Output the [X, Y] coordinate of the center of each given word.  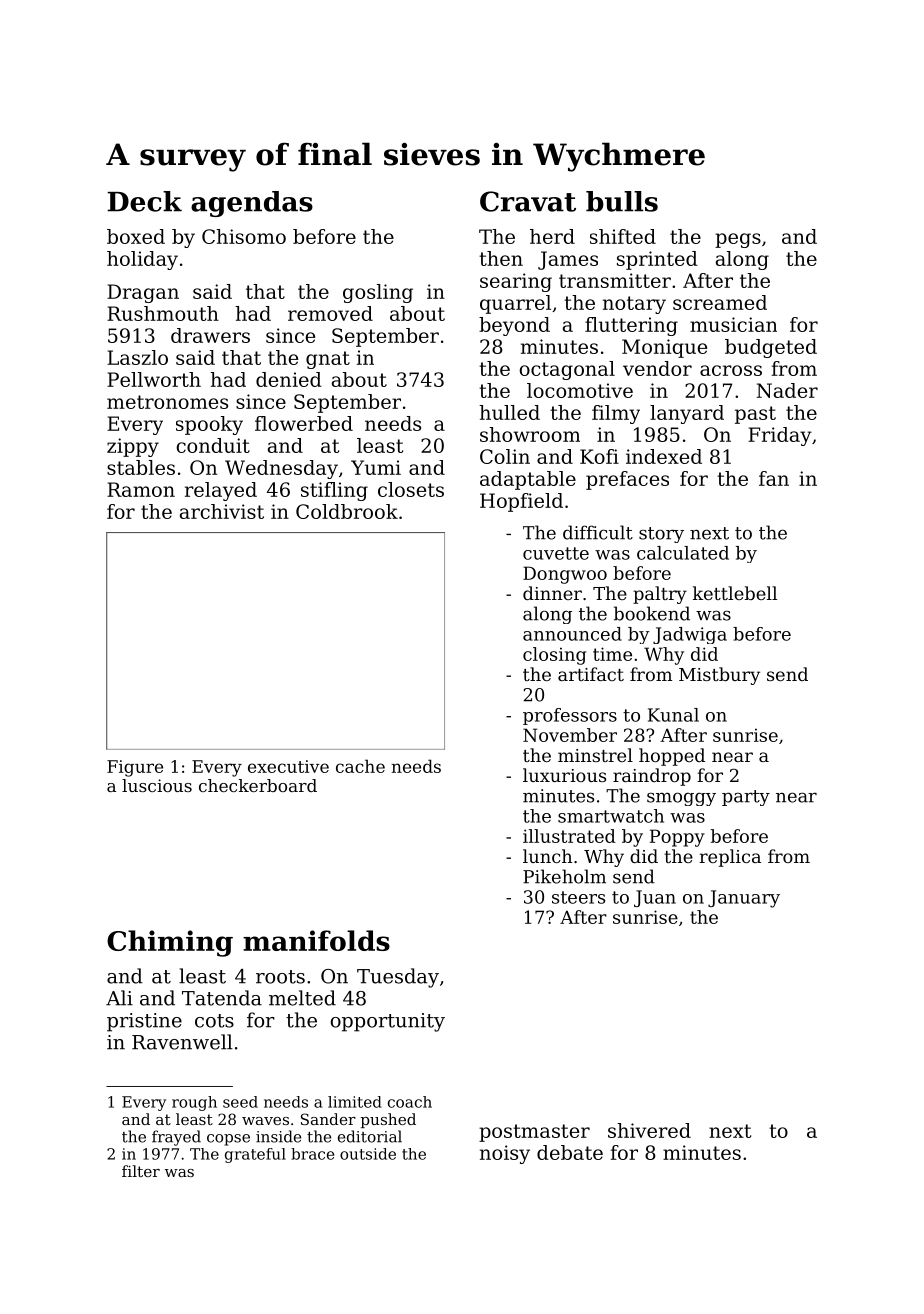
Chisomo [244, 236]
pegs [738, 240]
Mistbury [719, 676]
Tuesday [398, 978]
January [744, 899]
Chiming [170, 943]
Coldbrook [347, 511]
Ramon [141, 489]
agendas [252, 204]
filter [141, 1171]
